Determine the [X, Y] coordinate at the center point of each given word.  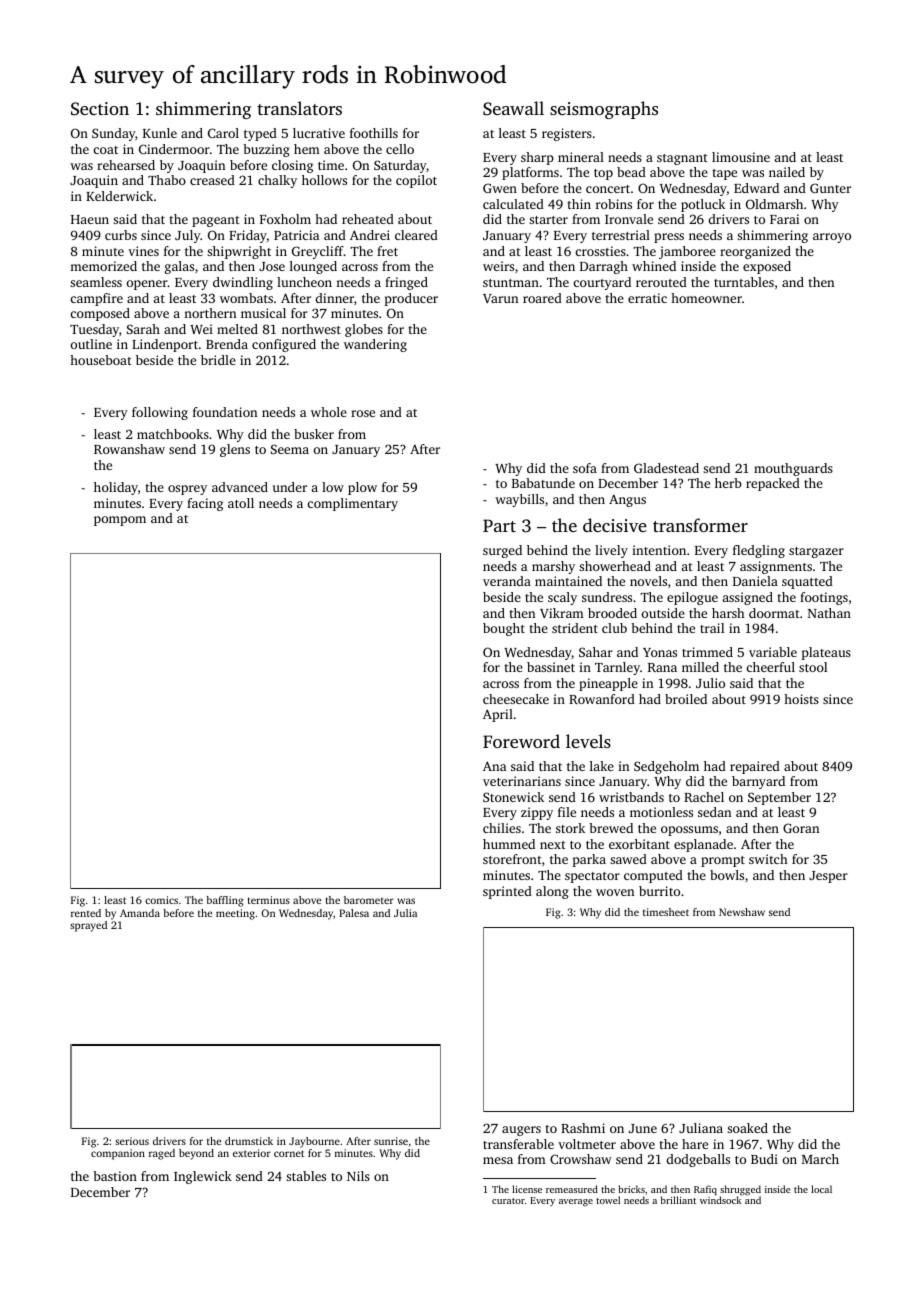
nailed [787, 172]
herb [728, 483]
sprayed [88, 926]
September [779, 798]
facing [205, 504]
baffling [225, 901]
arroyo [832, 238]
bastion [115, 1176]
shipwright [239, 252]
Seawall [513, 108]
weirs [498, 266]
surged [502, 551]
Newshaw [742, 912]
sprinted [507, 892]
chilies [502, 828]
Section [100, 109]
